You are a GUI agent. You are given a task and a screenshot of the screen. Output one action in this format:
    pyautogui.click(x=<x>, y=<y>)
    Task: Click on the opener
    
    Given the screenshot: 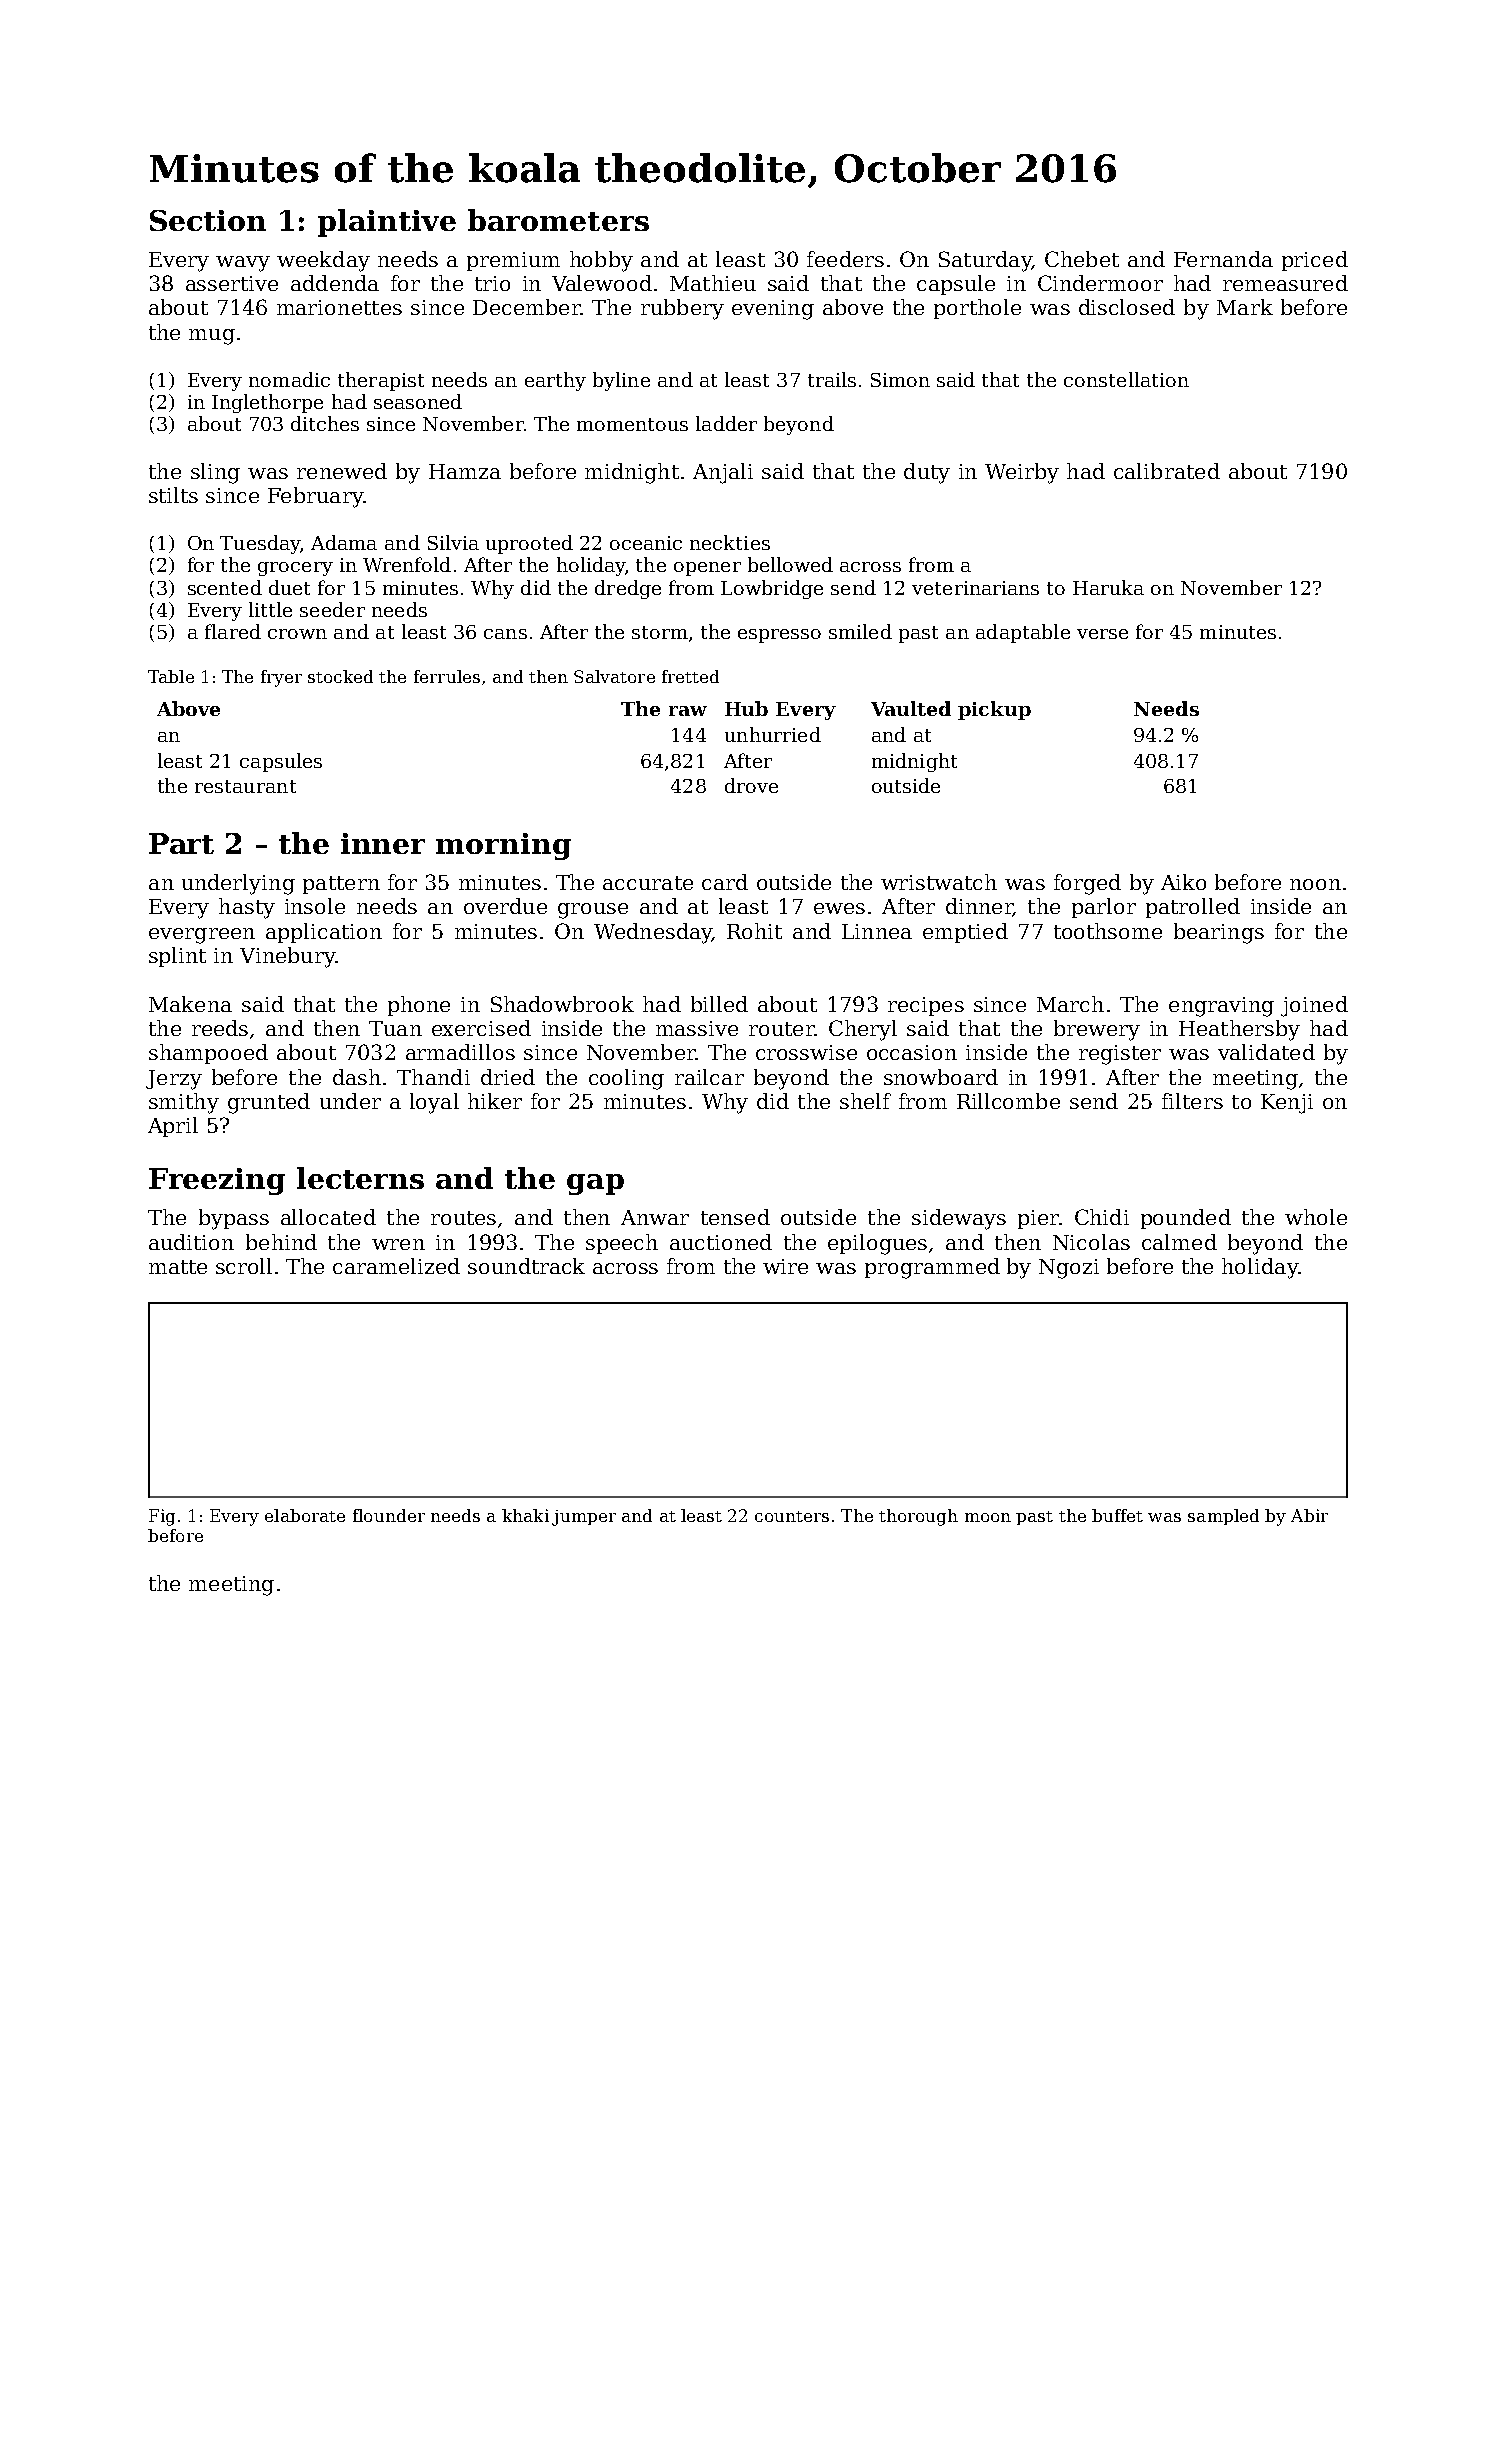 What is the action you would take?
    pyautogui.click(x=707, y=569)
